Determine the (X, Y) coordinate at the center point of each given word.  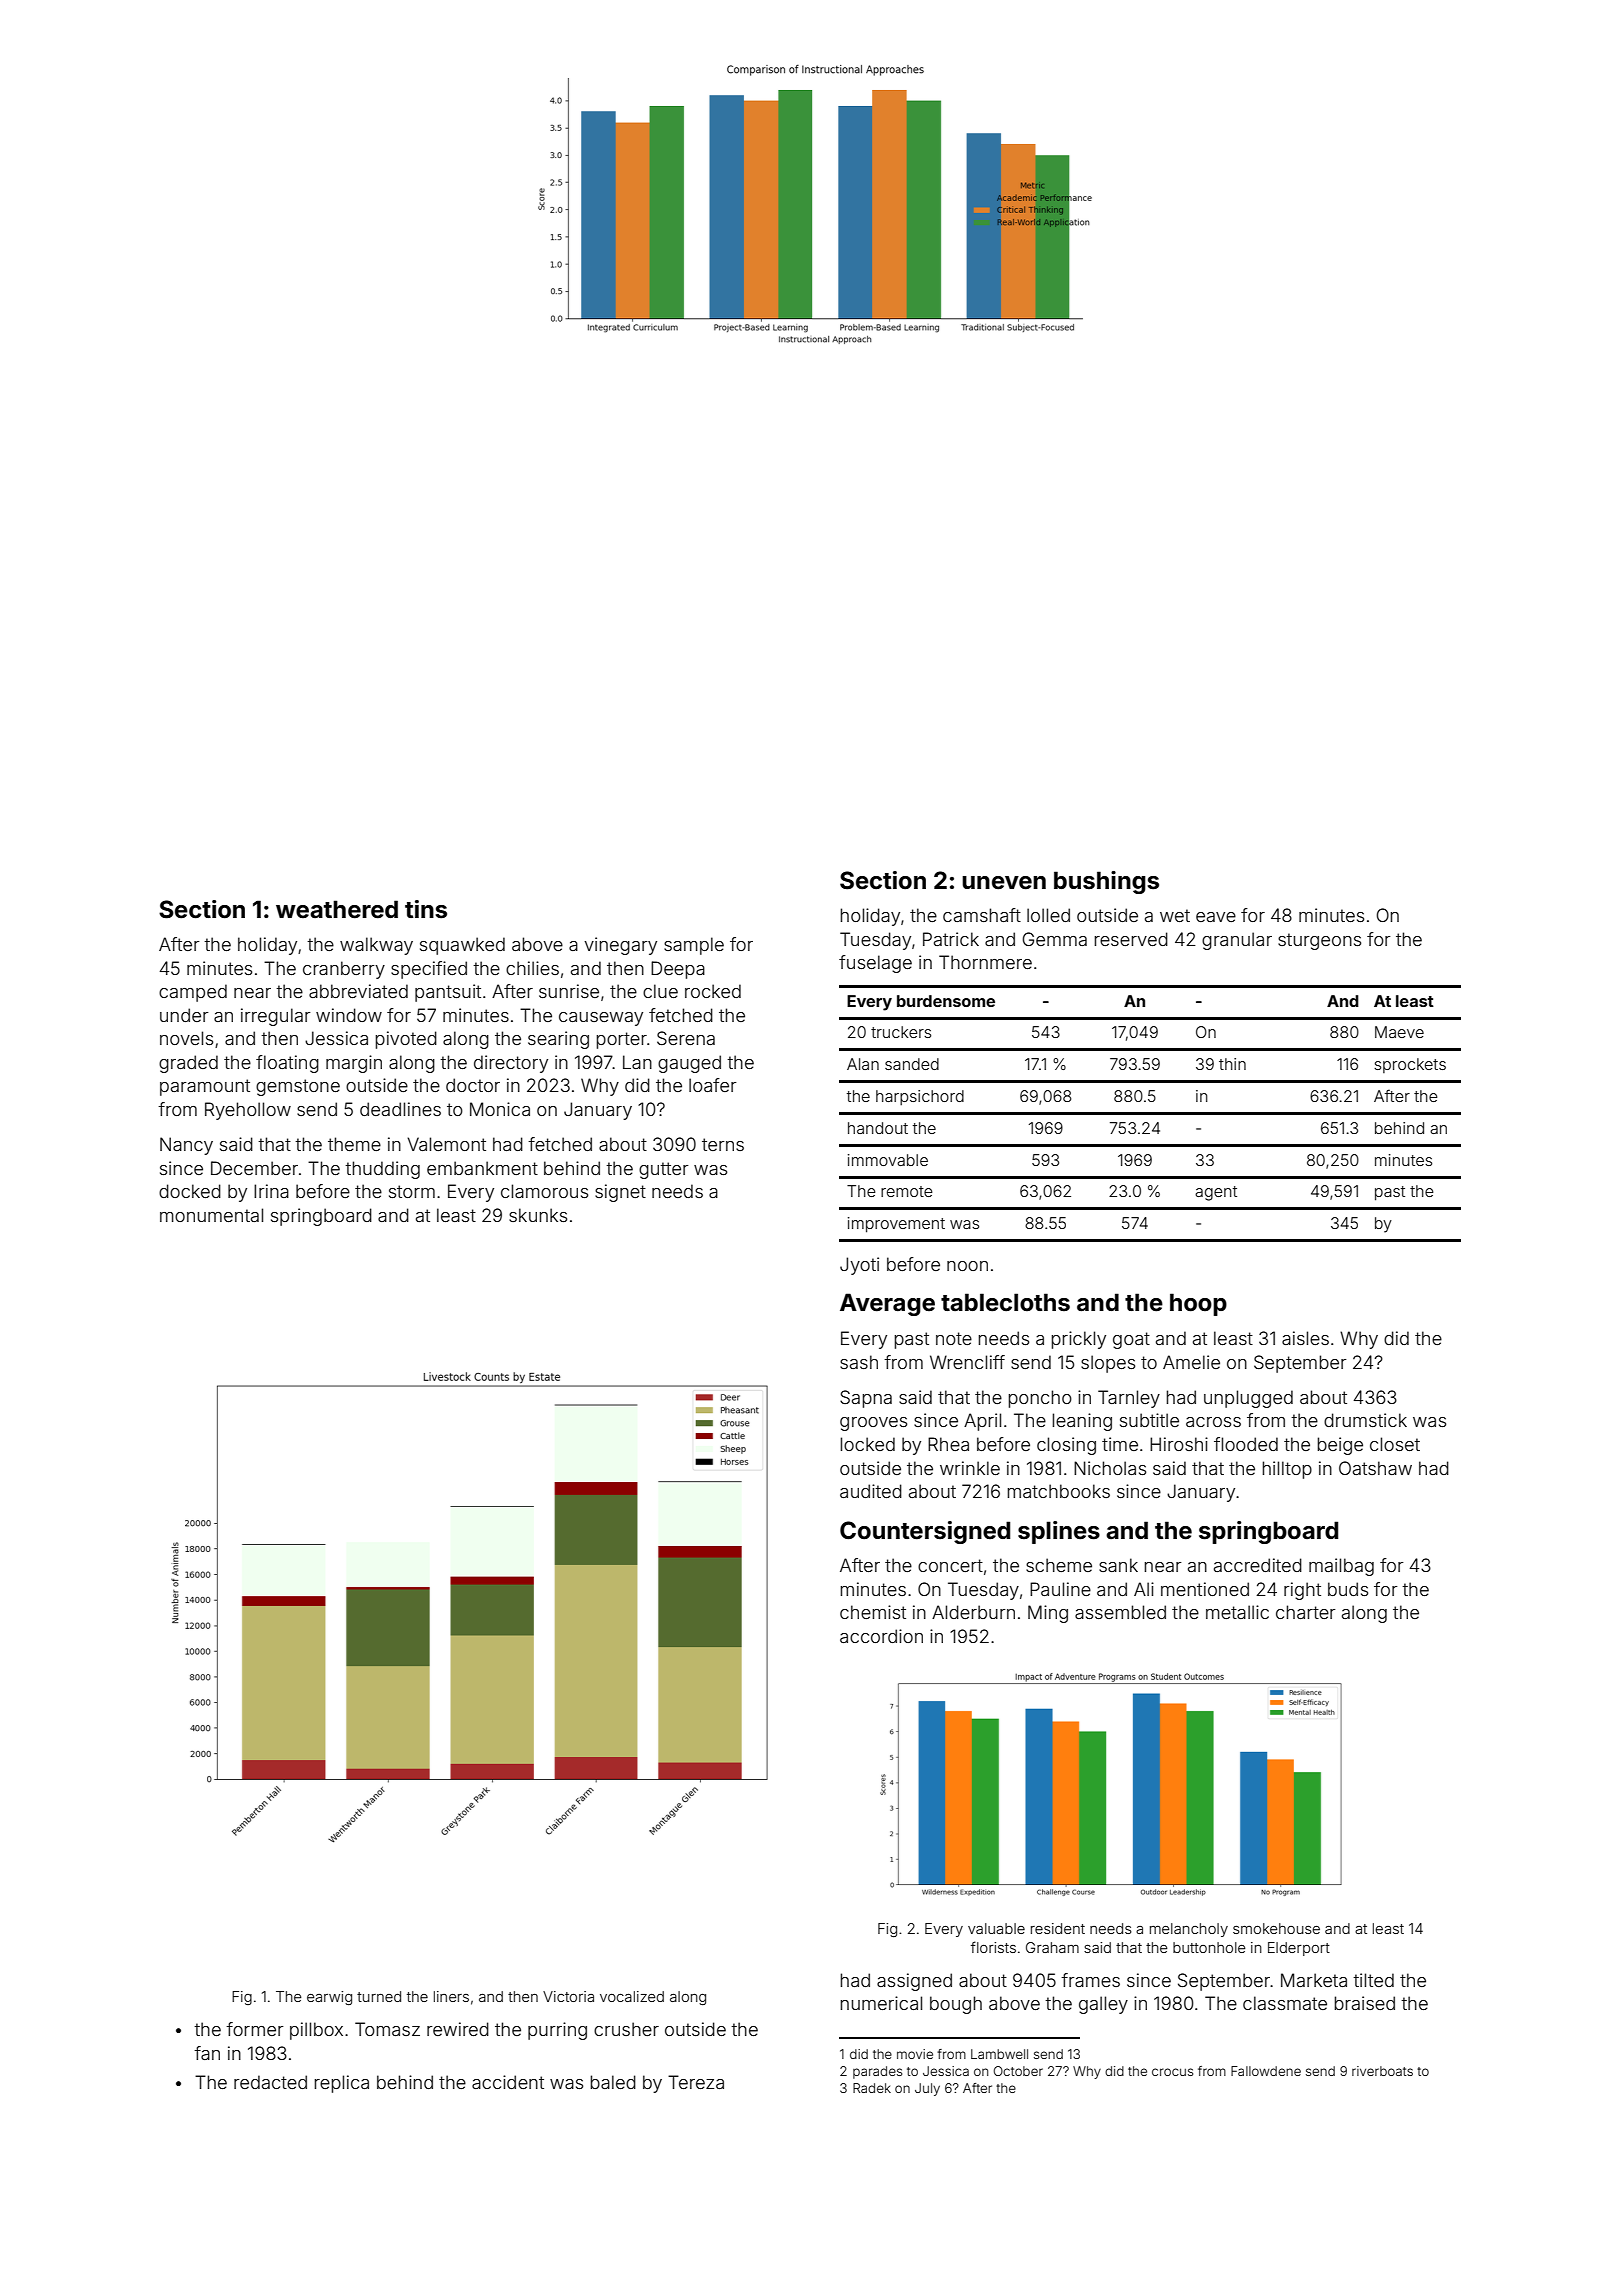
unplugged (1248, 1399)
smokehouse (1276, 1928)
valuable (996, 1928)
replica (342, 2084)
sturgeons (1319, 941)
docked (190, 1191)
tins (426, 909)
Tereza (696, 2082)
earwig (329, 1998)
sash (859, 1362)
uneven (1004, 883)
